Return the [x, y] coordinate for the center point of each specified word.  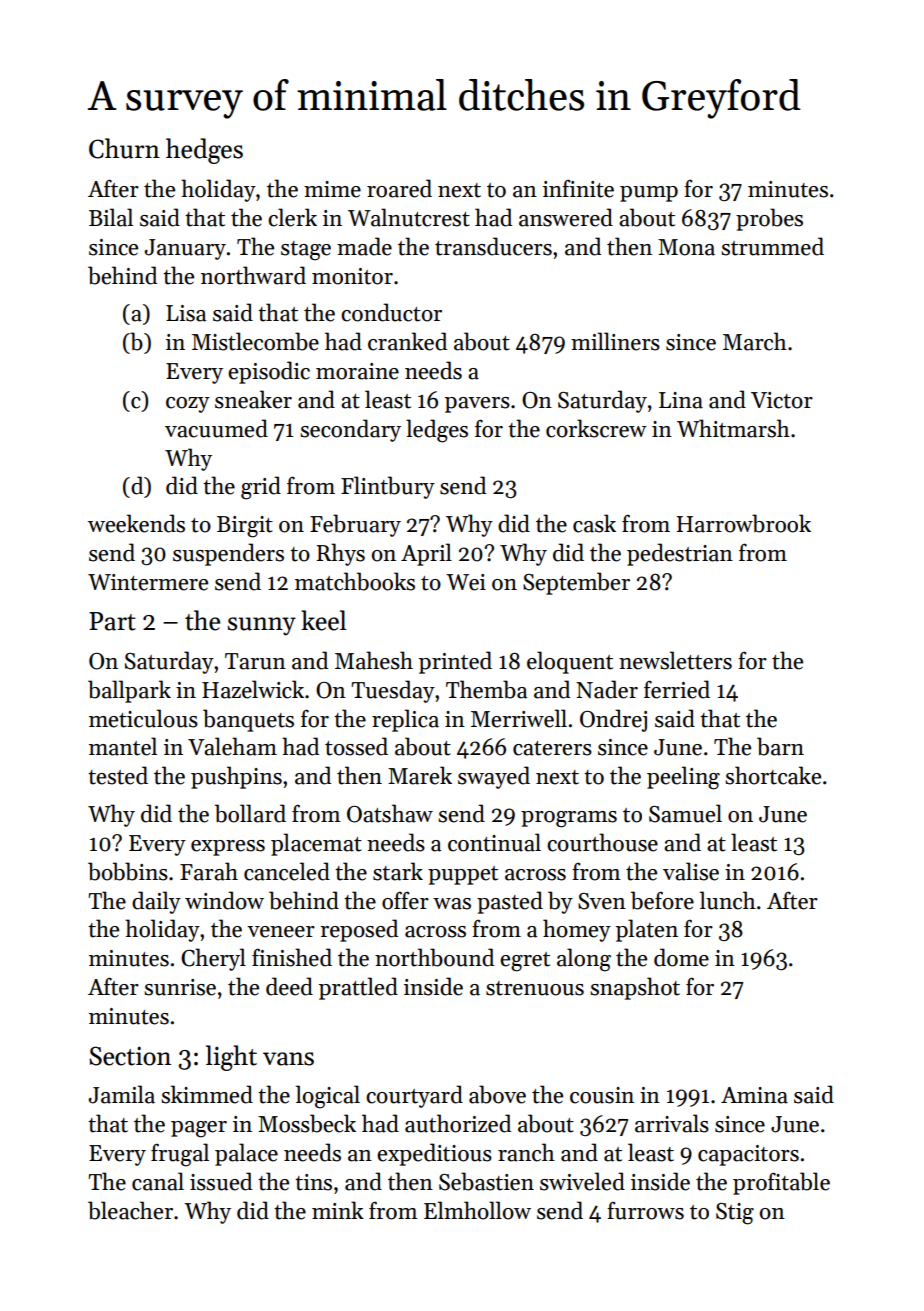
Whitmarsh [733, 428]
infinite [578, 188]
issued [221, 1181]
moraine [357, 371]
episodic [269, 372]
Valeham [232, 746]
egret [525, 962]
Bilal [111, 217]
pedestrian [680, 554]
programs [569, 819]
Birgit [245, 527]
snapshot [635, 988]
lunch [728, 900]
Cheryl [213, 959]
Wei [466, 582]
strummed [772, 246]
